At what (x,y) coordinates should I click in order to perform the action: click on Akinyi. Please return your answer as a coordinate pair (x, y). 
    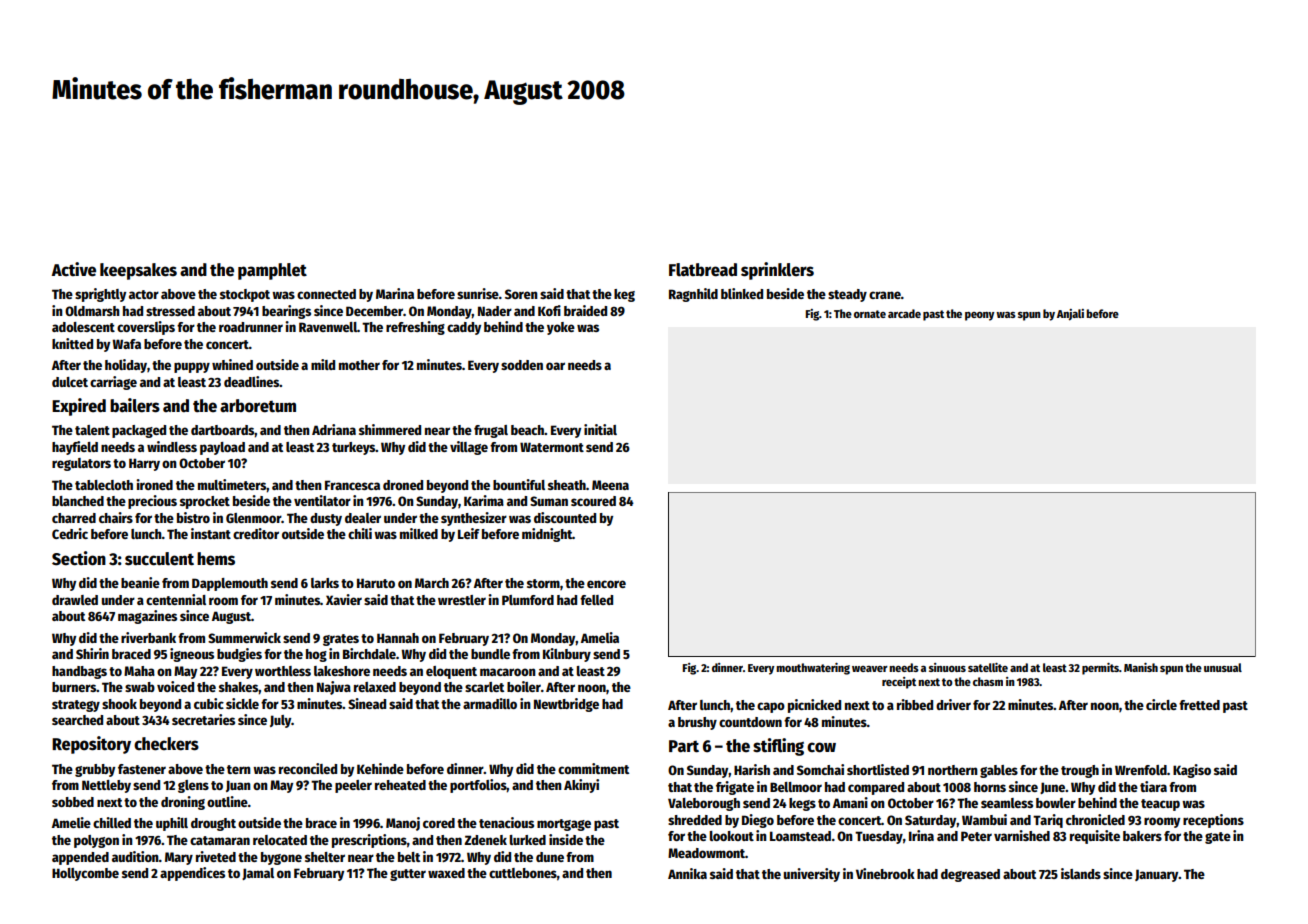
    Looking at the image, I should click on (581, 786).
